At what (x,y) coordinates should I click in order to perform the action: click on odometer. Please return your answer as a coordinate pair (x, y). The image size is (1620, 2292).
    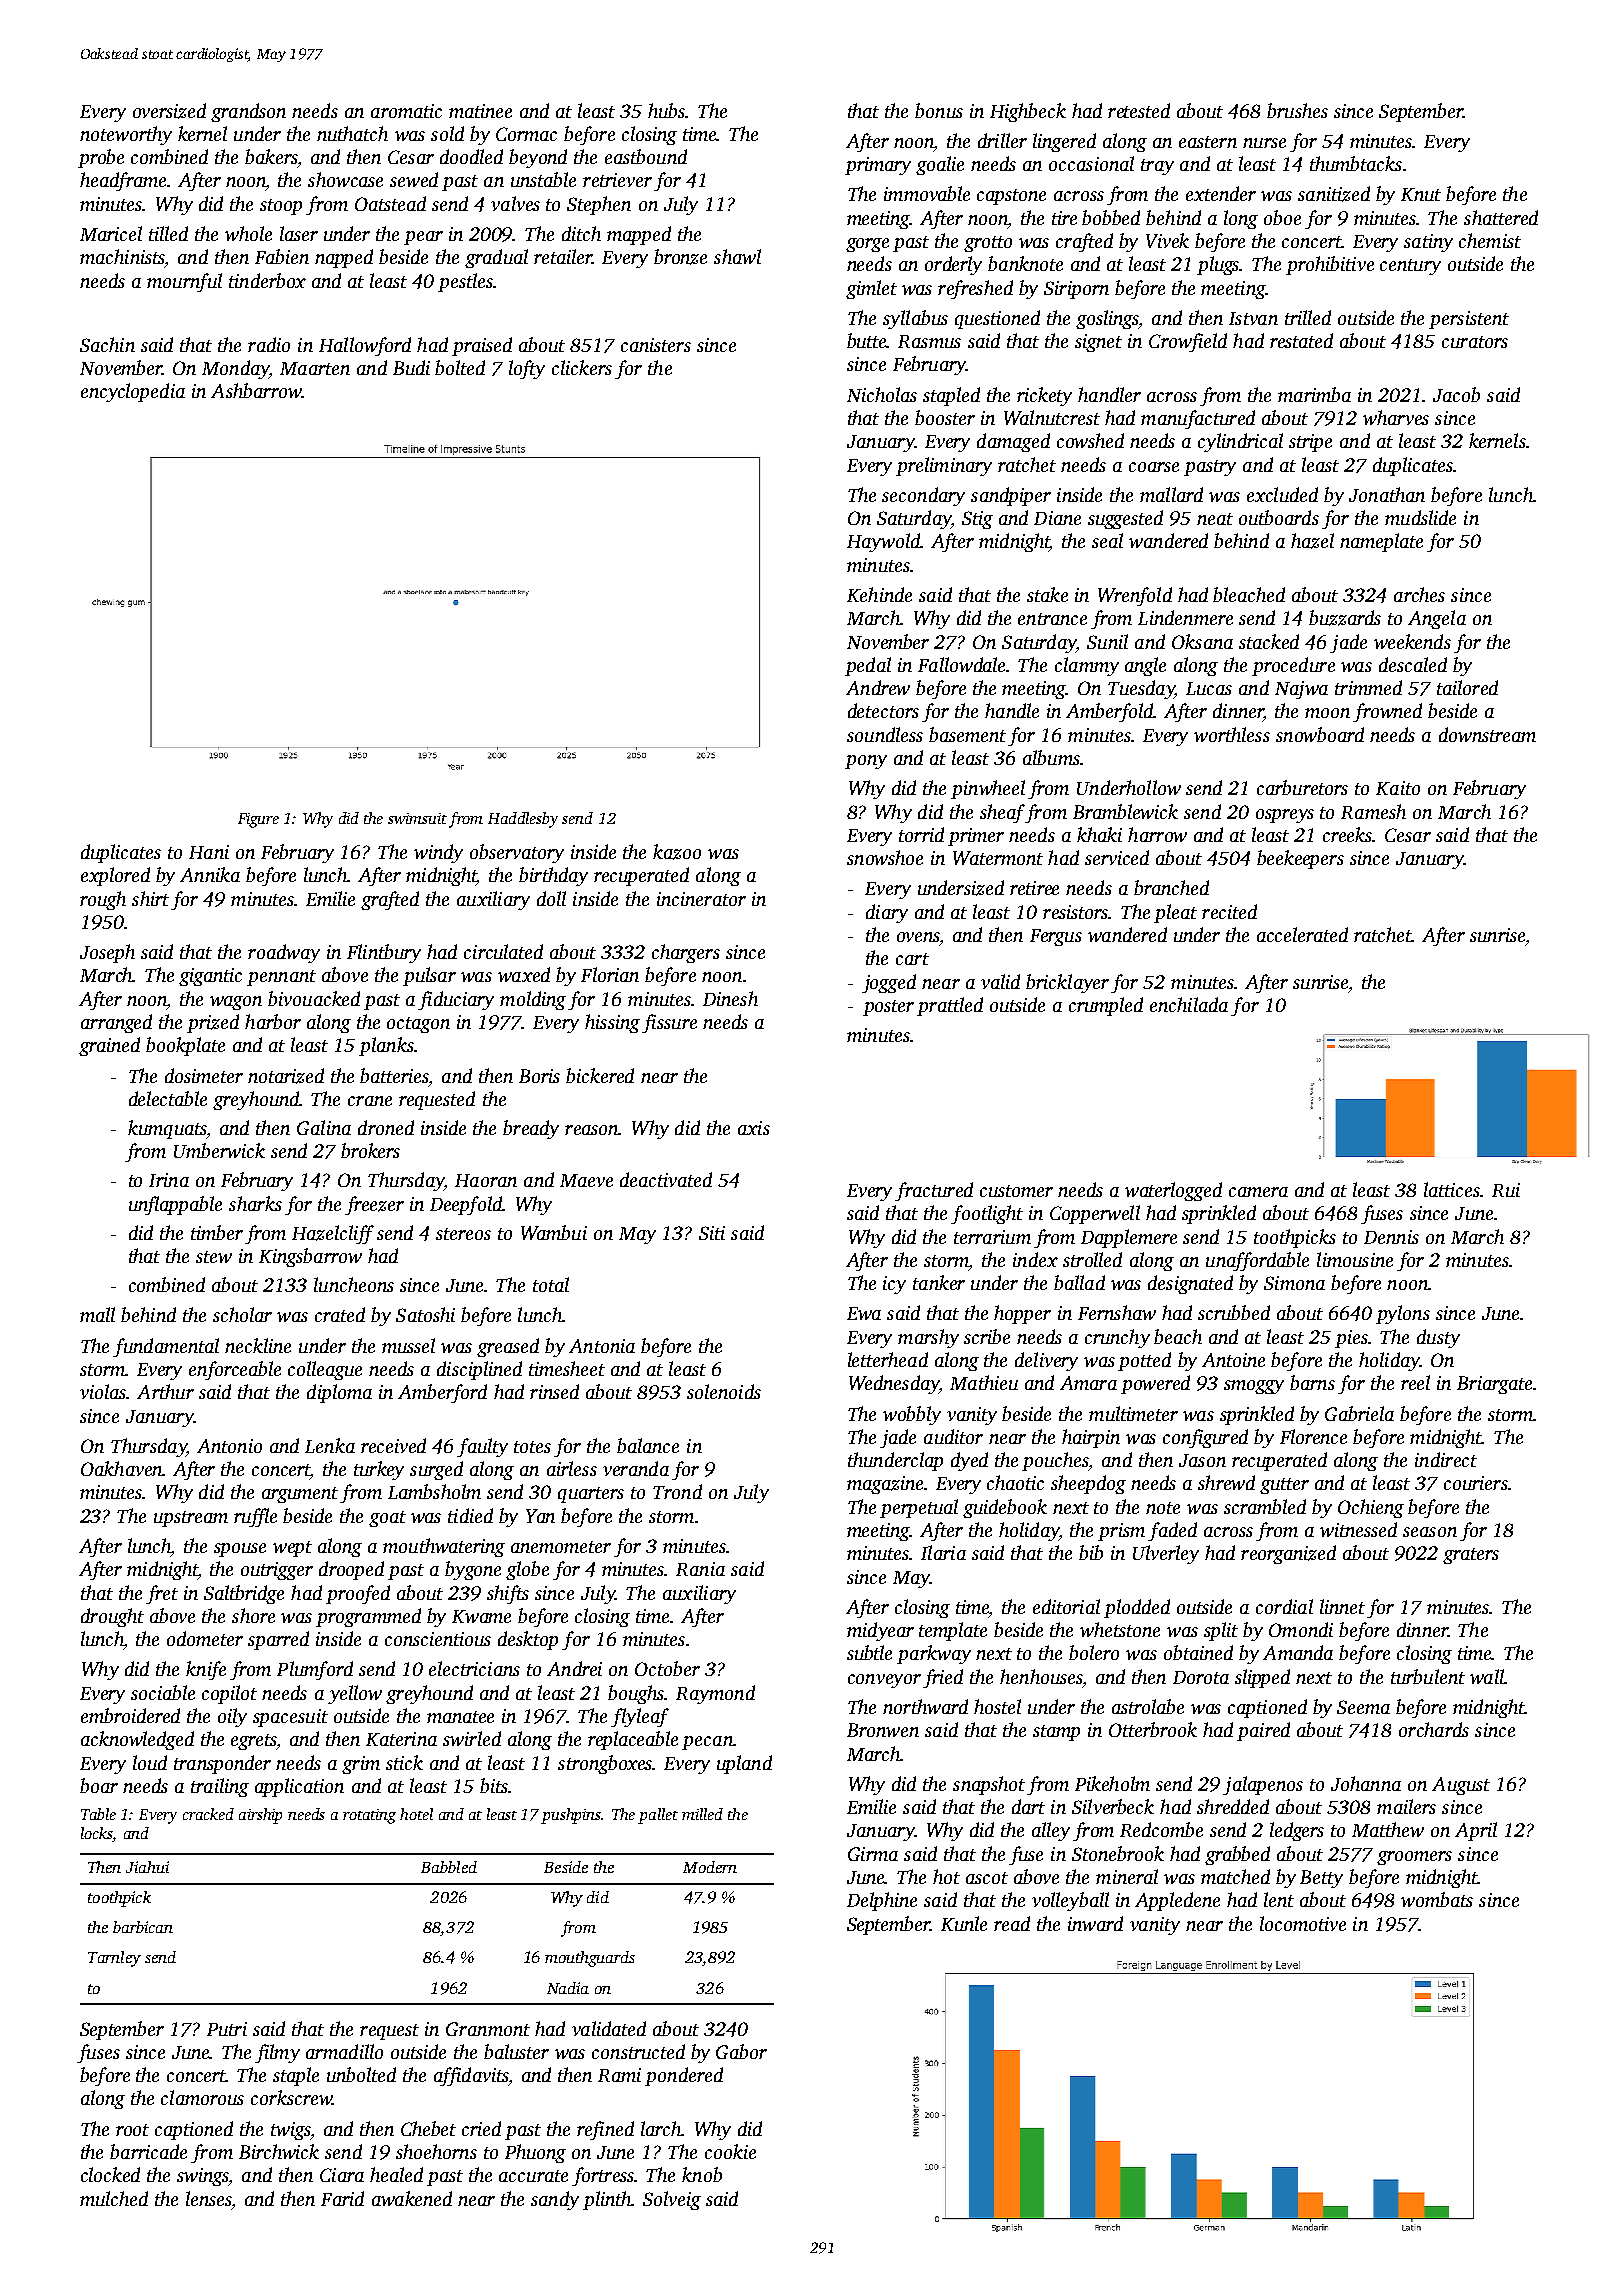
    Looking at the image, I should click on (205, 1638).
